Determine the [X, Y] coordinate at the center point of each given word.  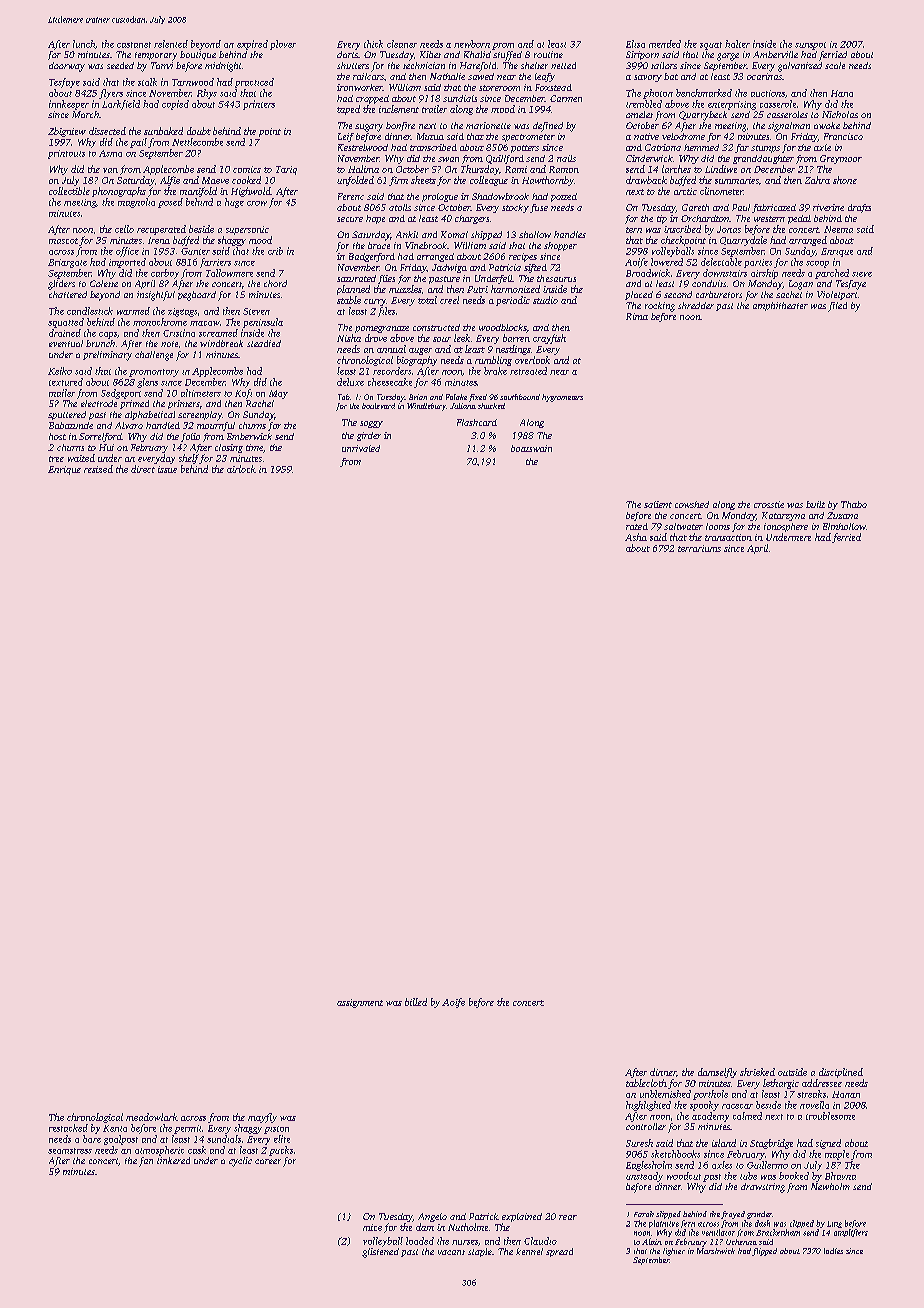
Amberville [775, 54]
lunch [84, 44]
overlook [532, 360]
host [57, 436]
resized [98, 469]
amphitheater [780, 306]
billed [416, 1002]
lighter [674, 1252]
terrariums [699, 548]
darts [347, 54]
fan [146, 1162]
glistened [380, 1253]
